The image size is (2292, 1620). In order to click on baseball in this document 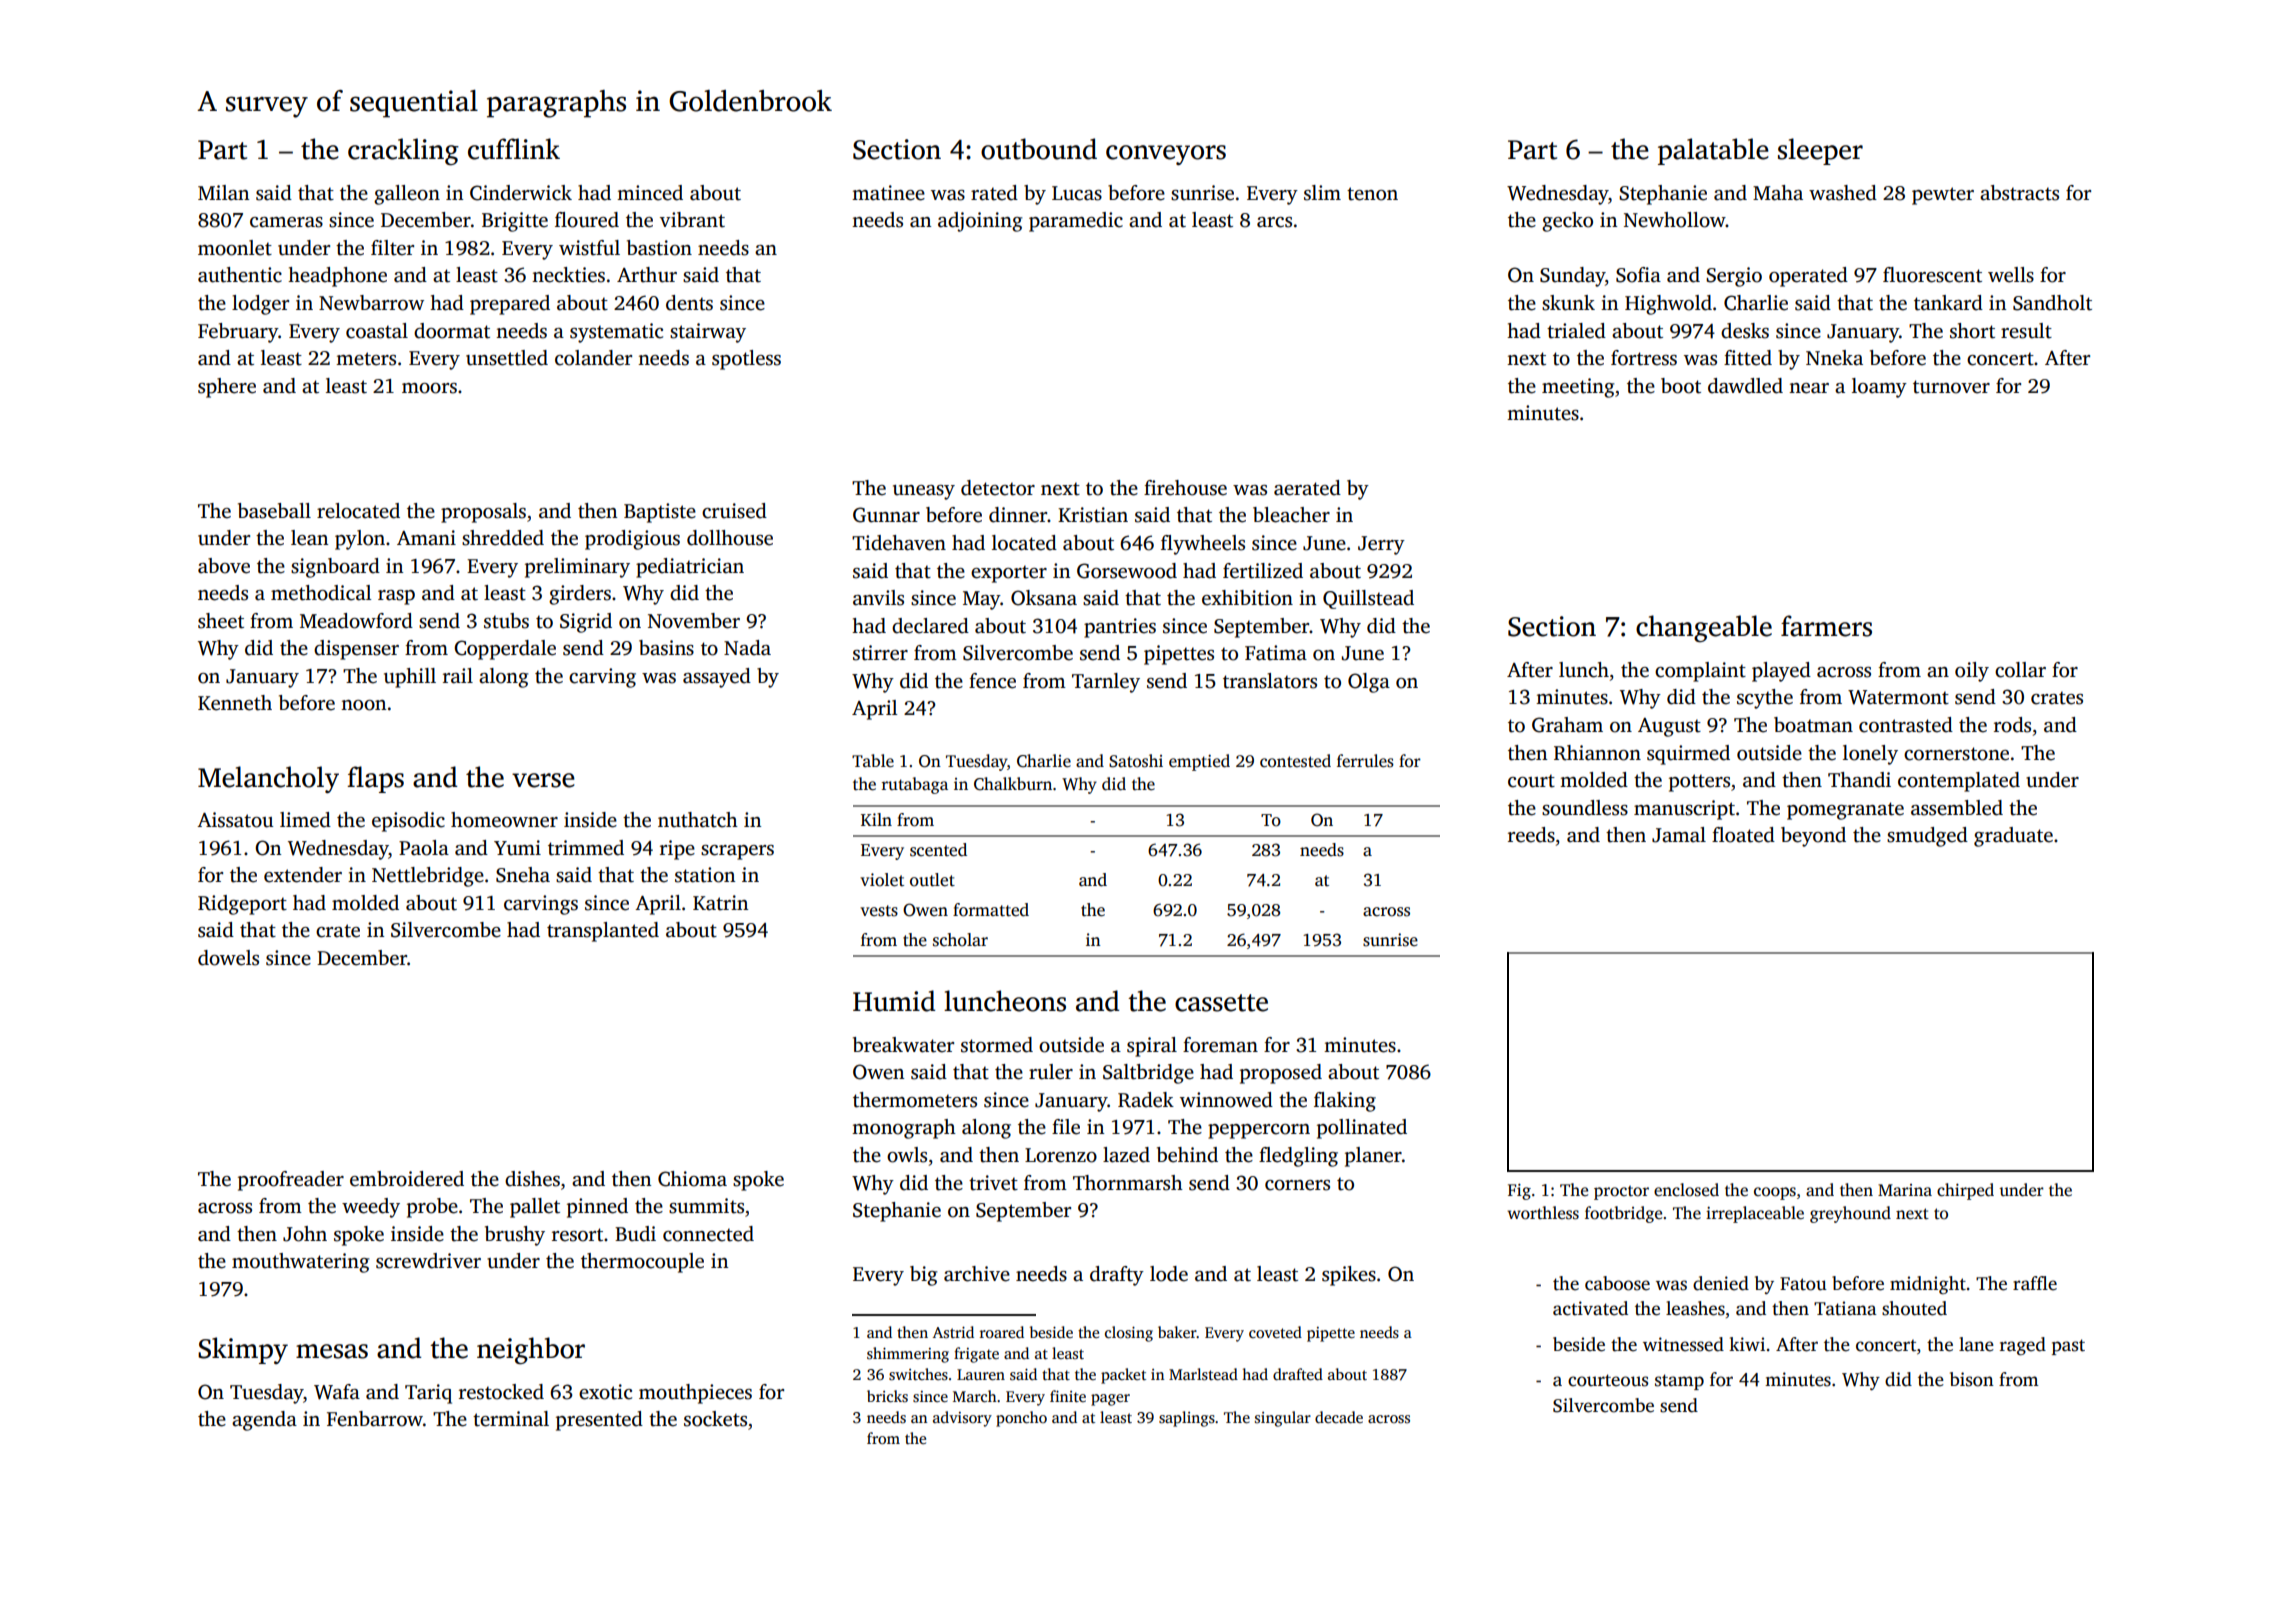, I will do `click(274, 511)`.
